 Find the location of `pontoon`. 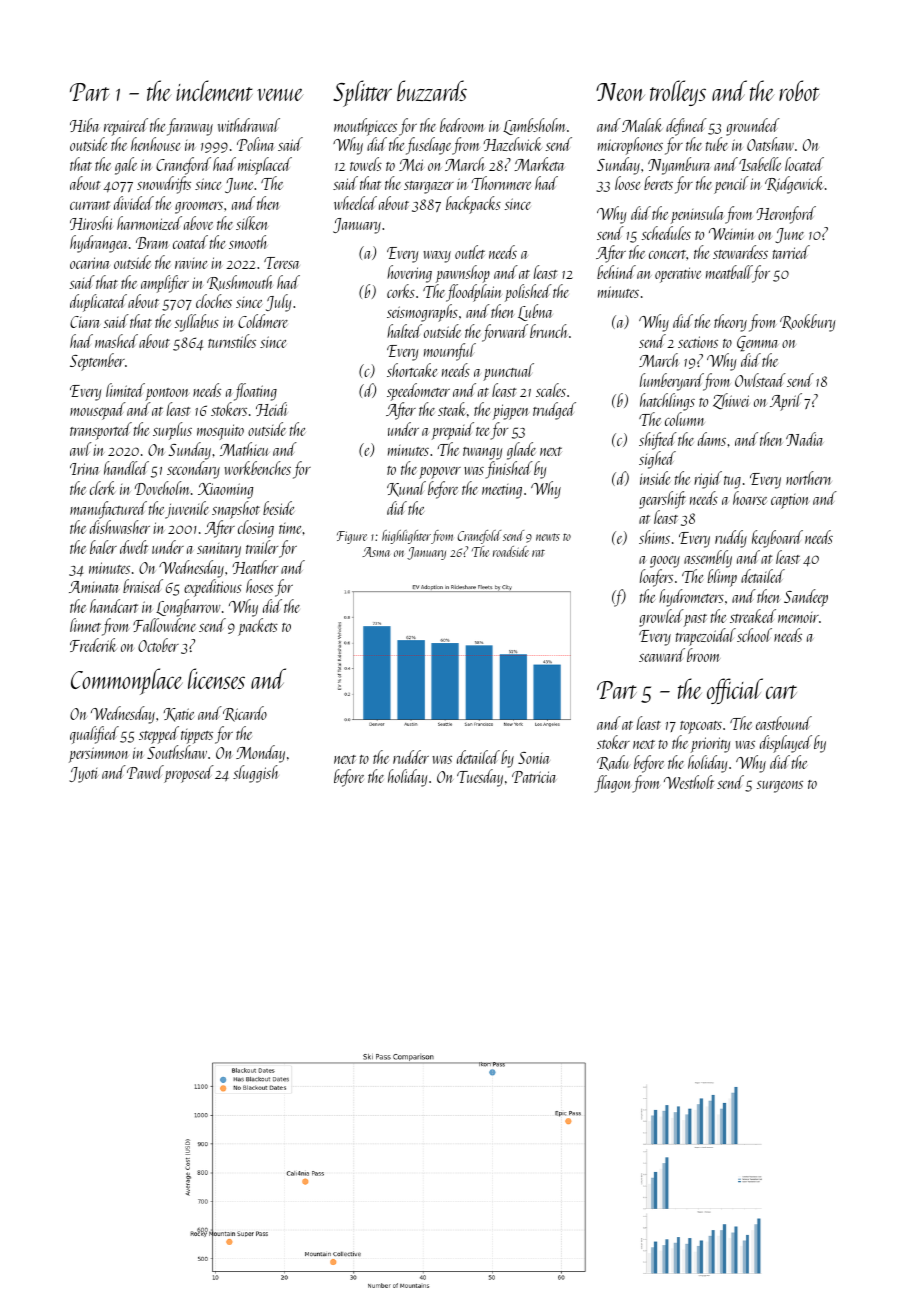

pontoon is located at coordinates (167, 394).
